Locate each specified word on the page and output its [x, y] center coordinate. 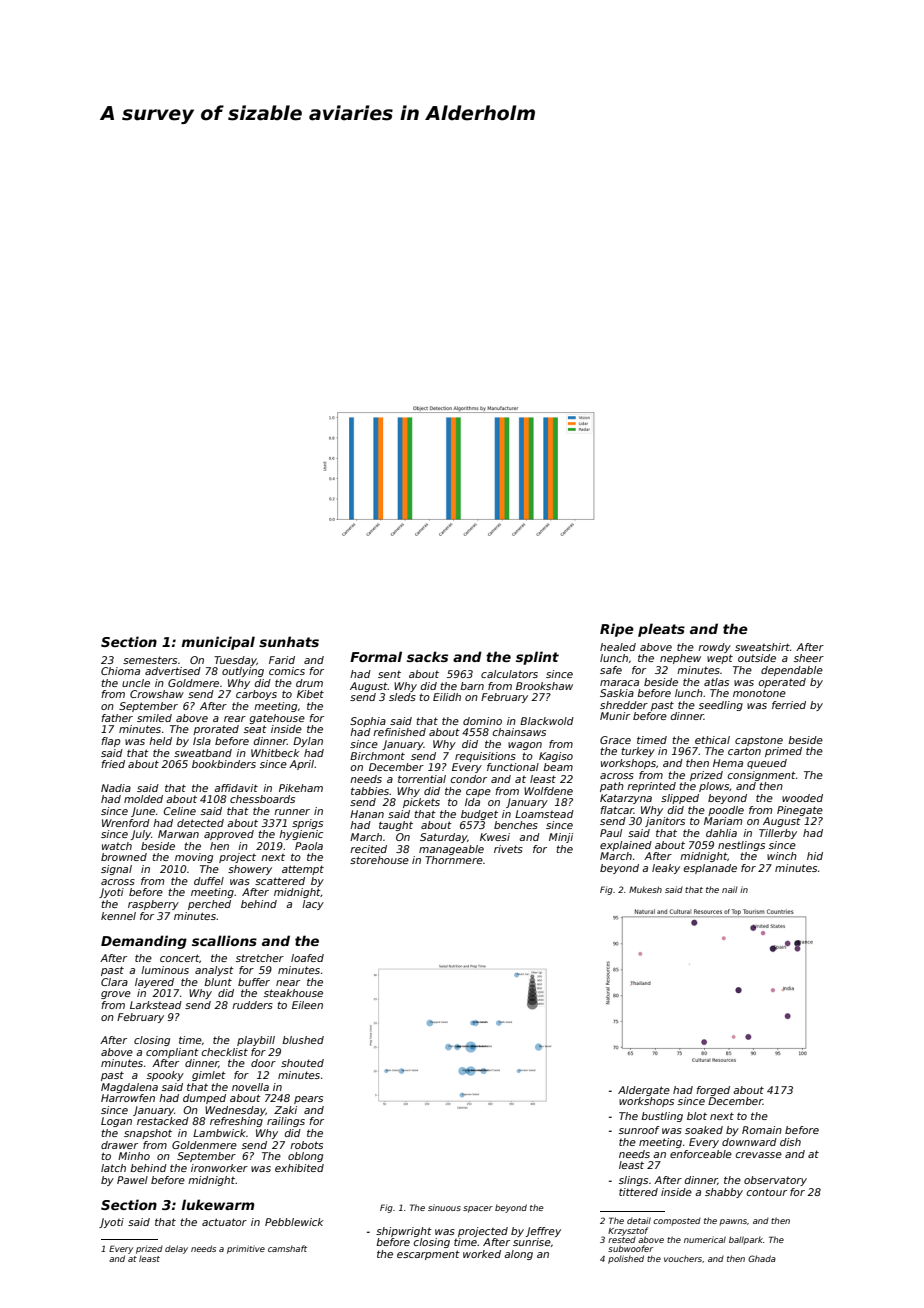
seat [255, 729]
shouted [302, 1063]
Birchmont [377, 756]
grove [116, 995]
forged [713, 1091]
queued [767, 764]
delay [176, 1249]
